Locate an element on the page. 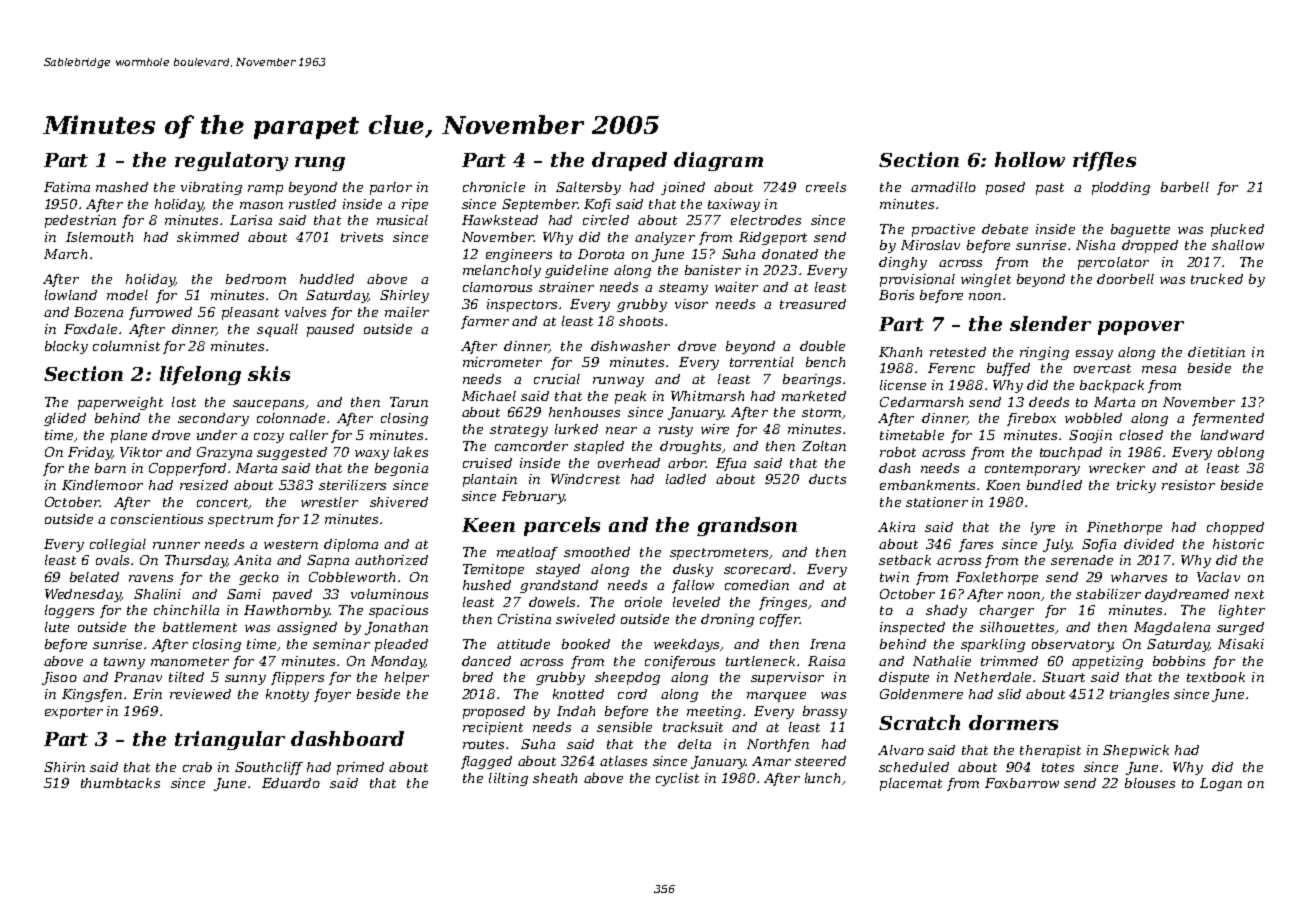 This page has width=1308, height=924. crab is located at coordinates (197, 767).
